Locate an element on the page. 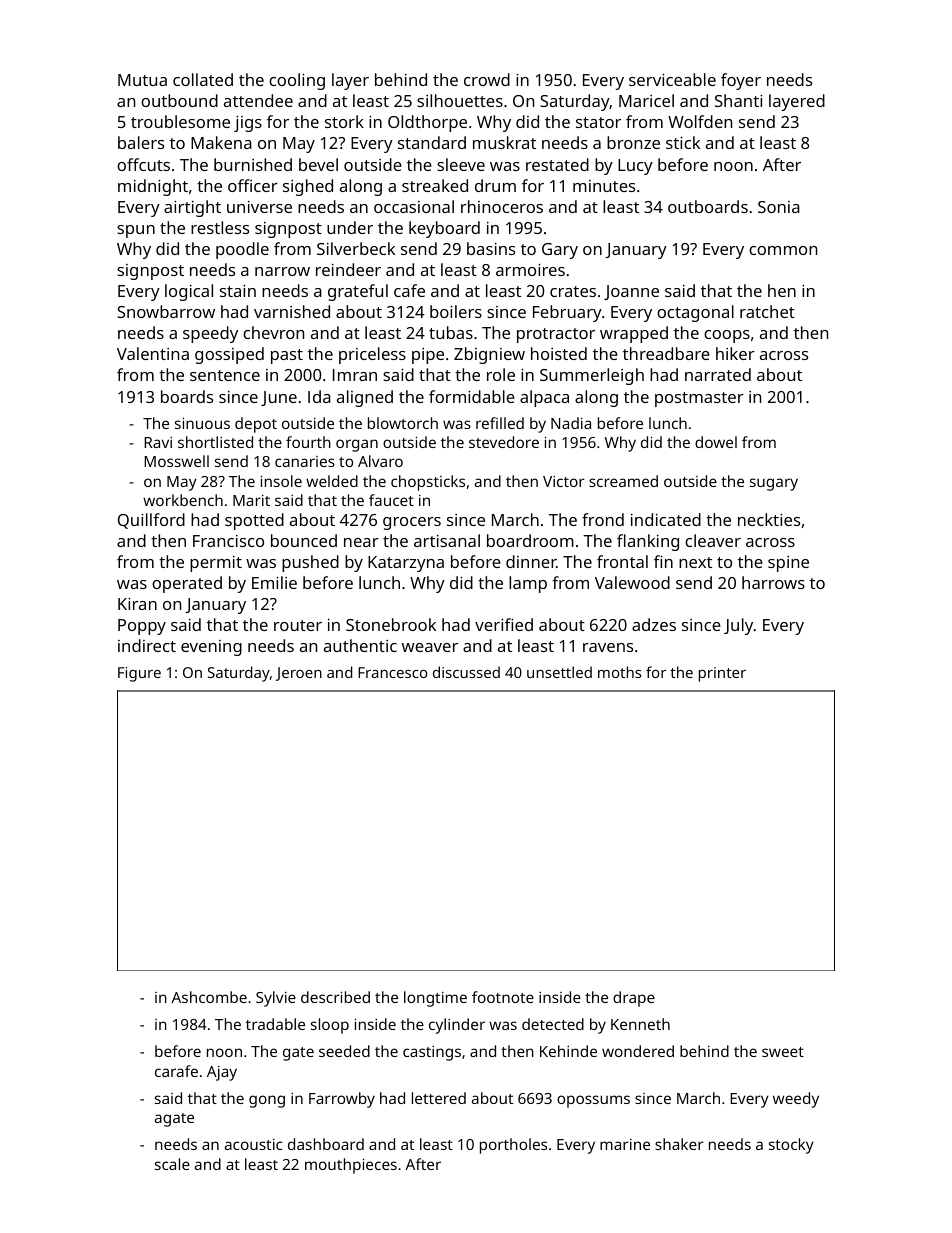 The width and height of the document is (952, 1233). Ajay is located at coordinates (222, 1073).
